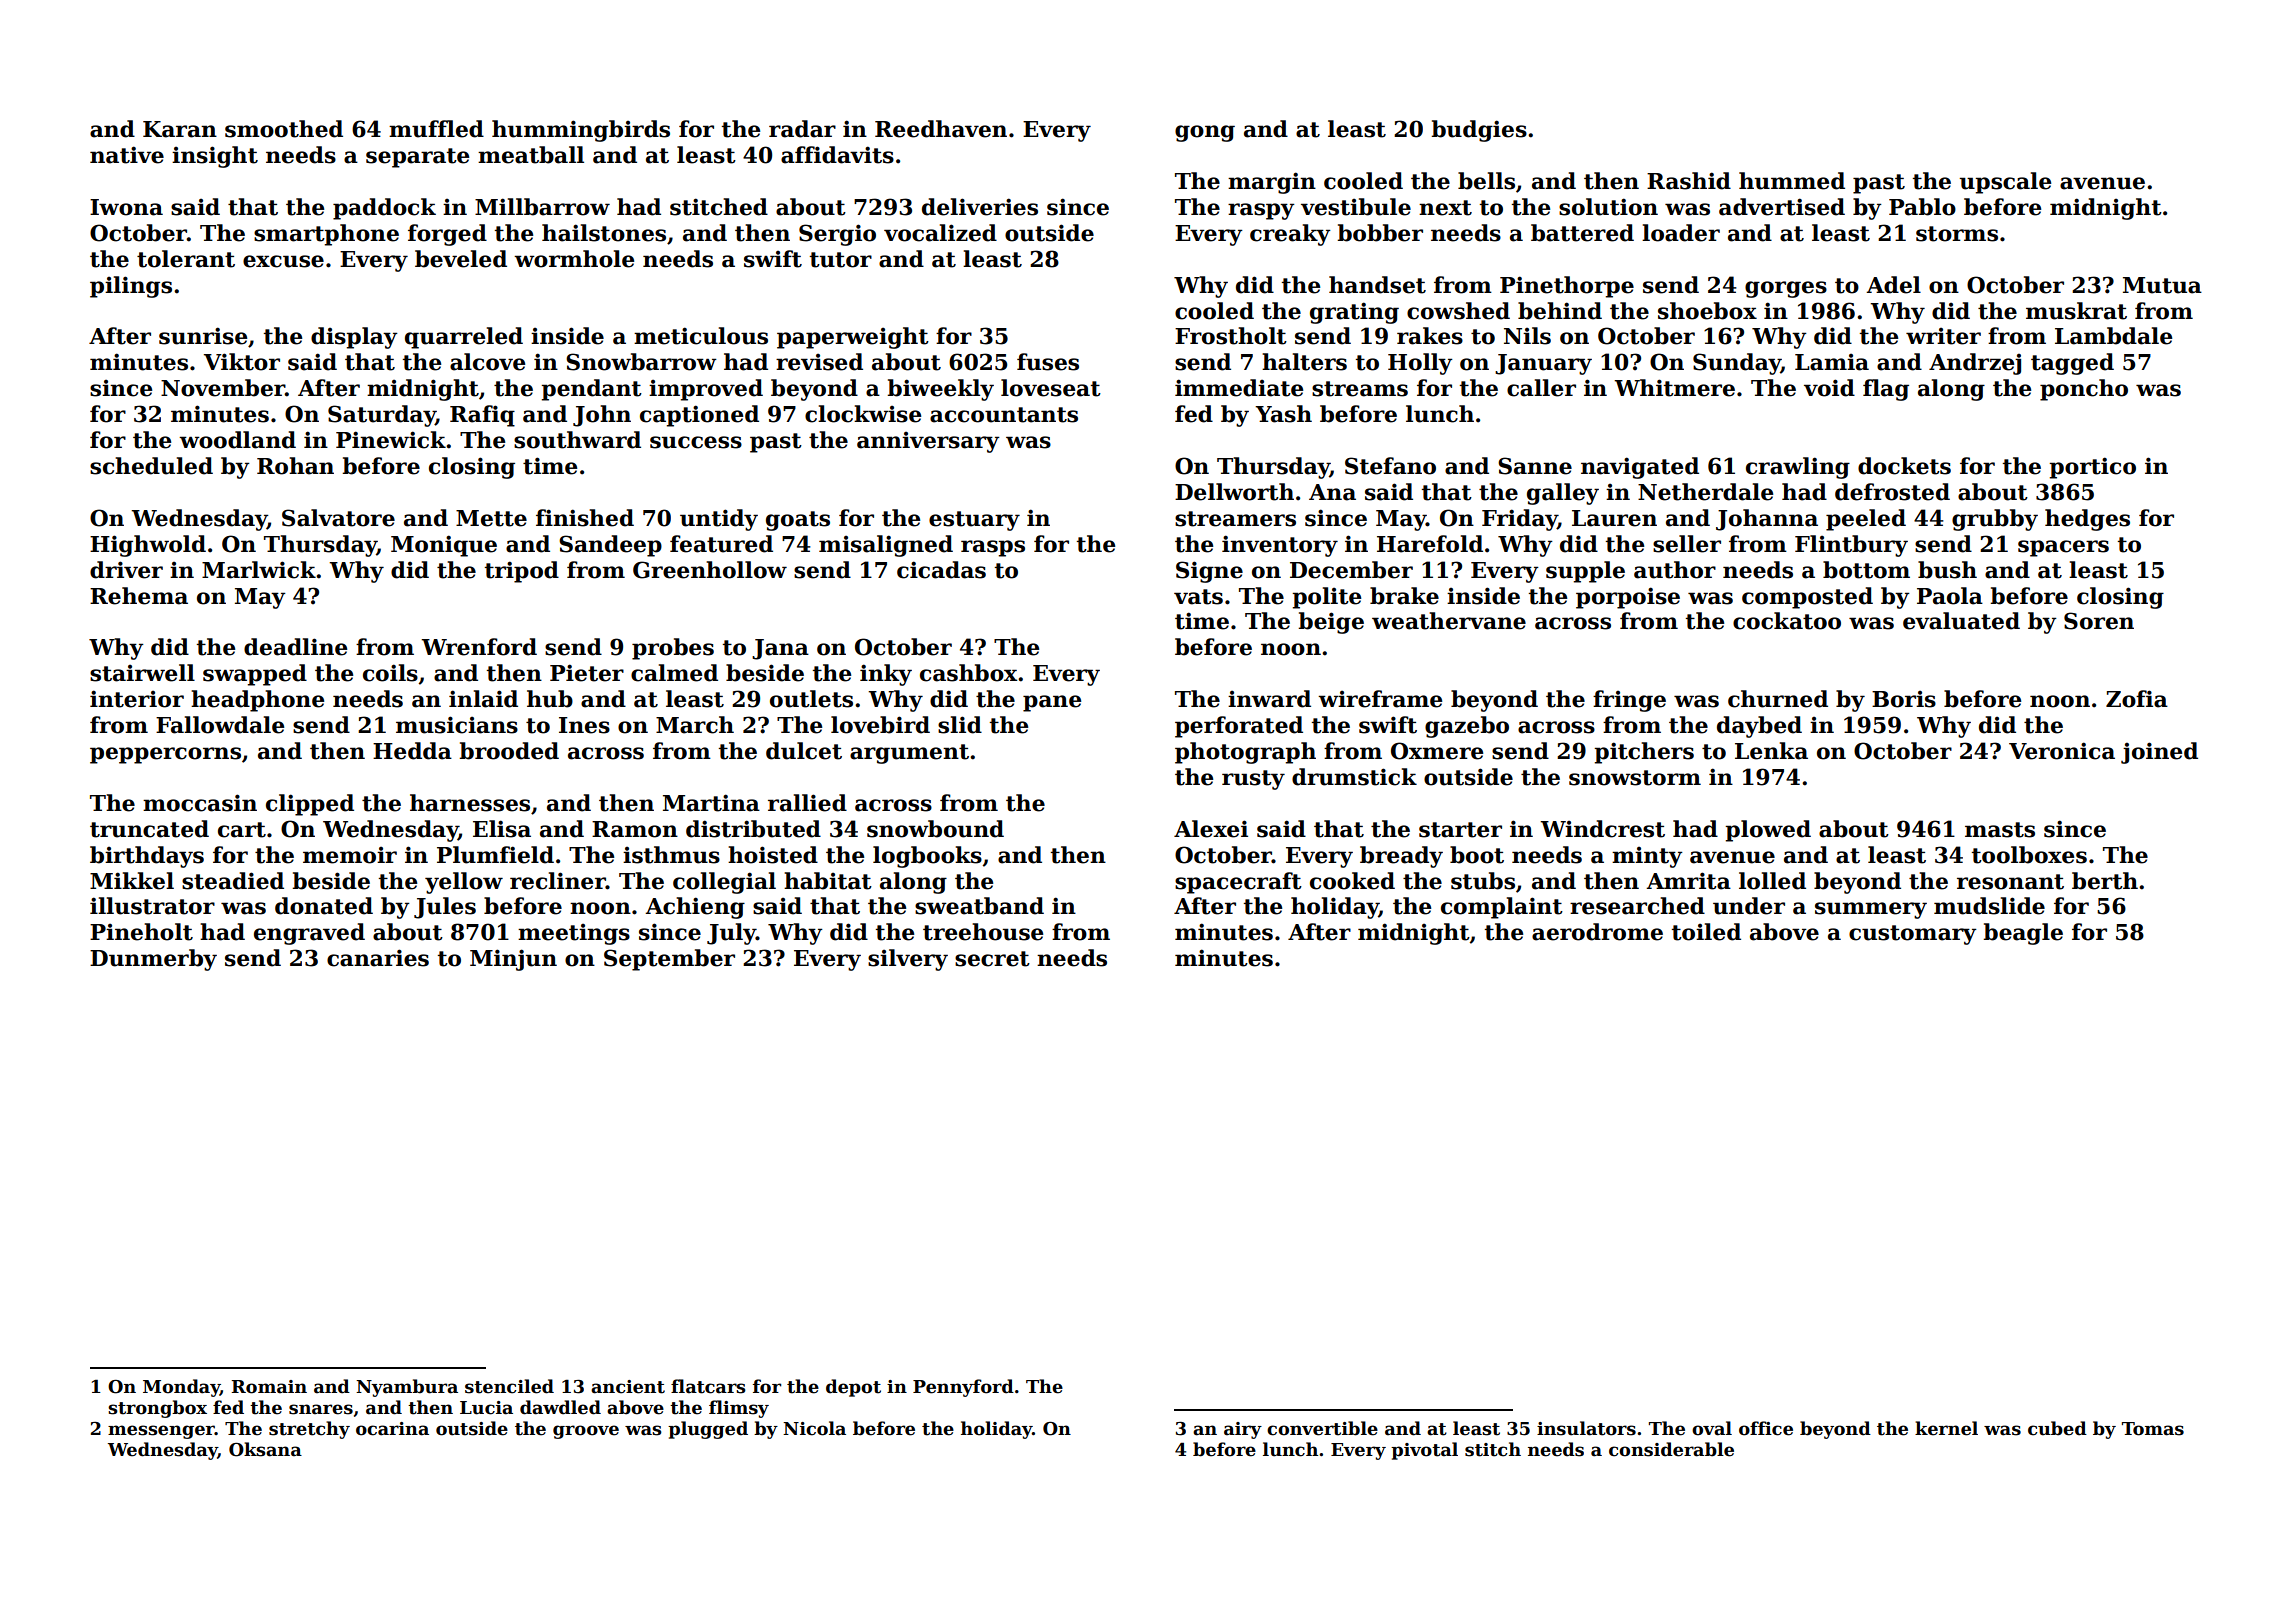 The width and height of the page is (2292, 1620). I want to click on kernel, so click(1946, 1428).
